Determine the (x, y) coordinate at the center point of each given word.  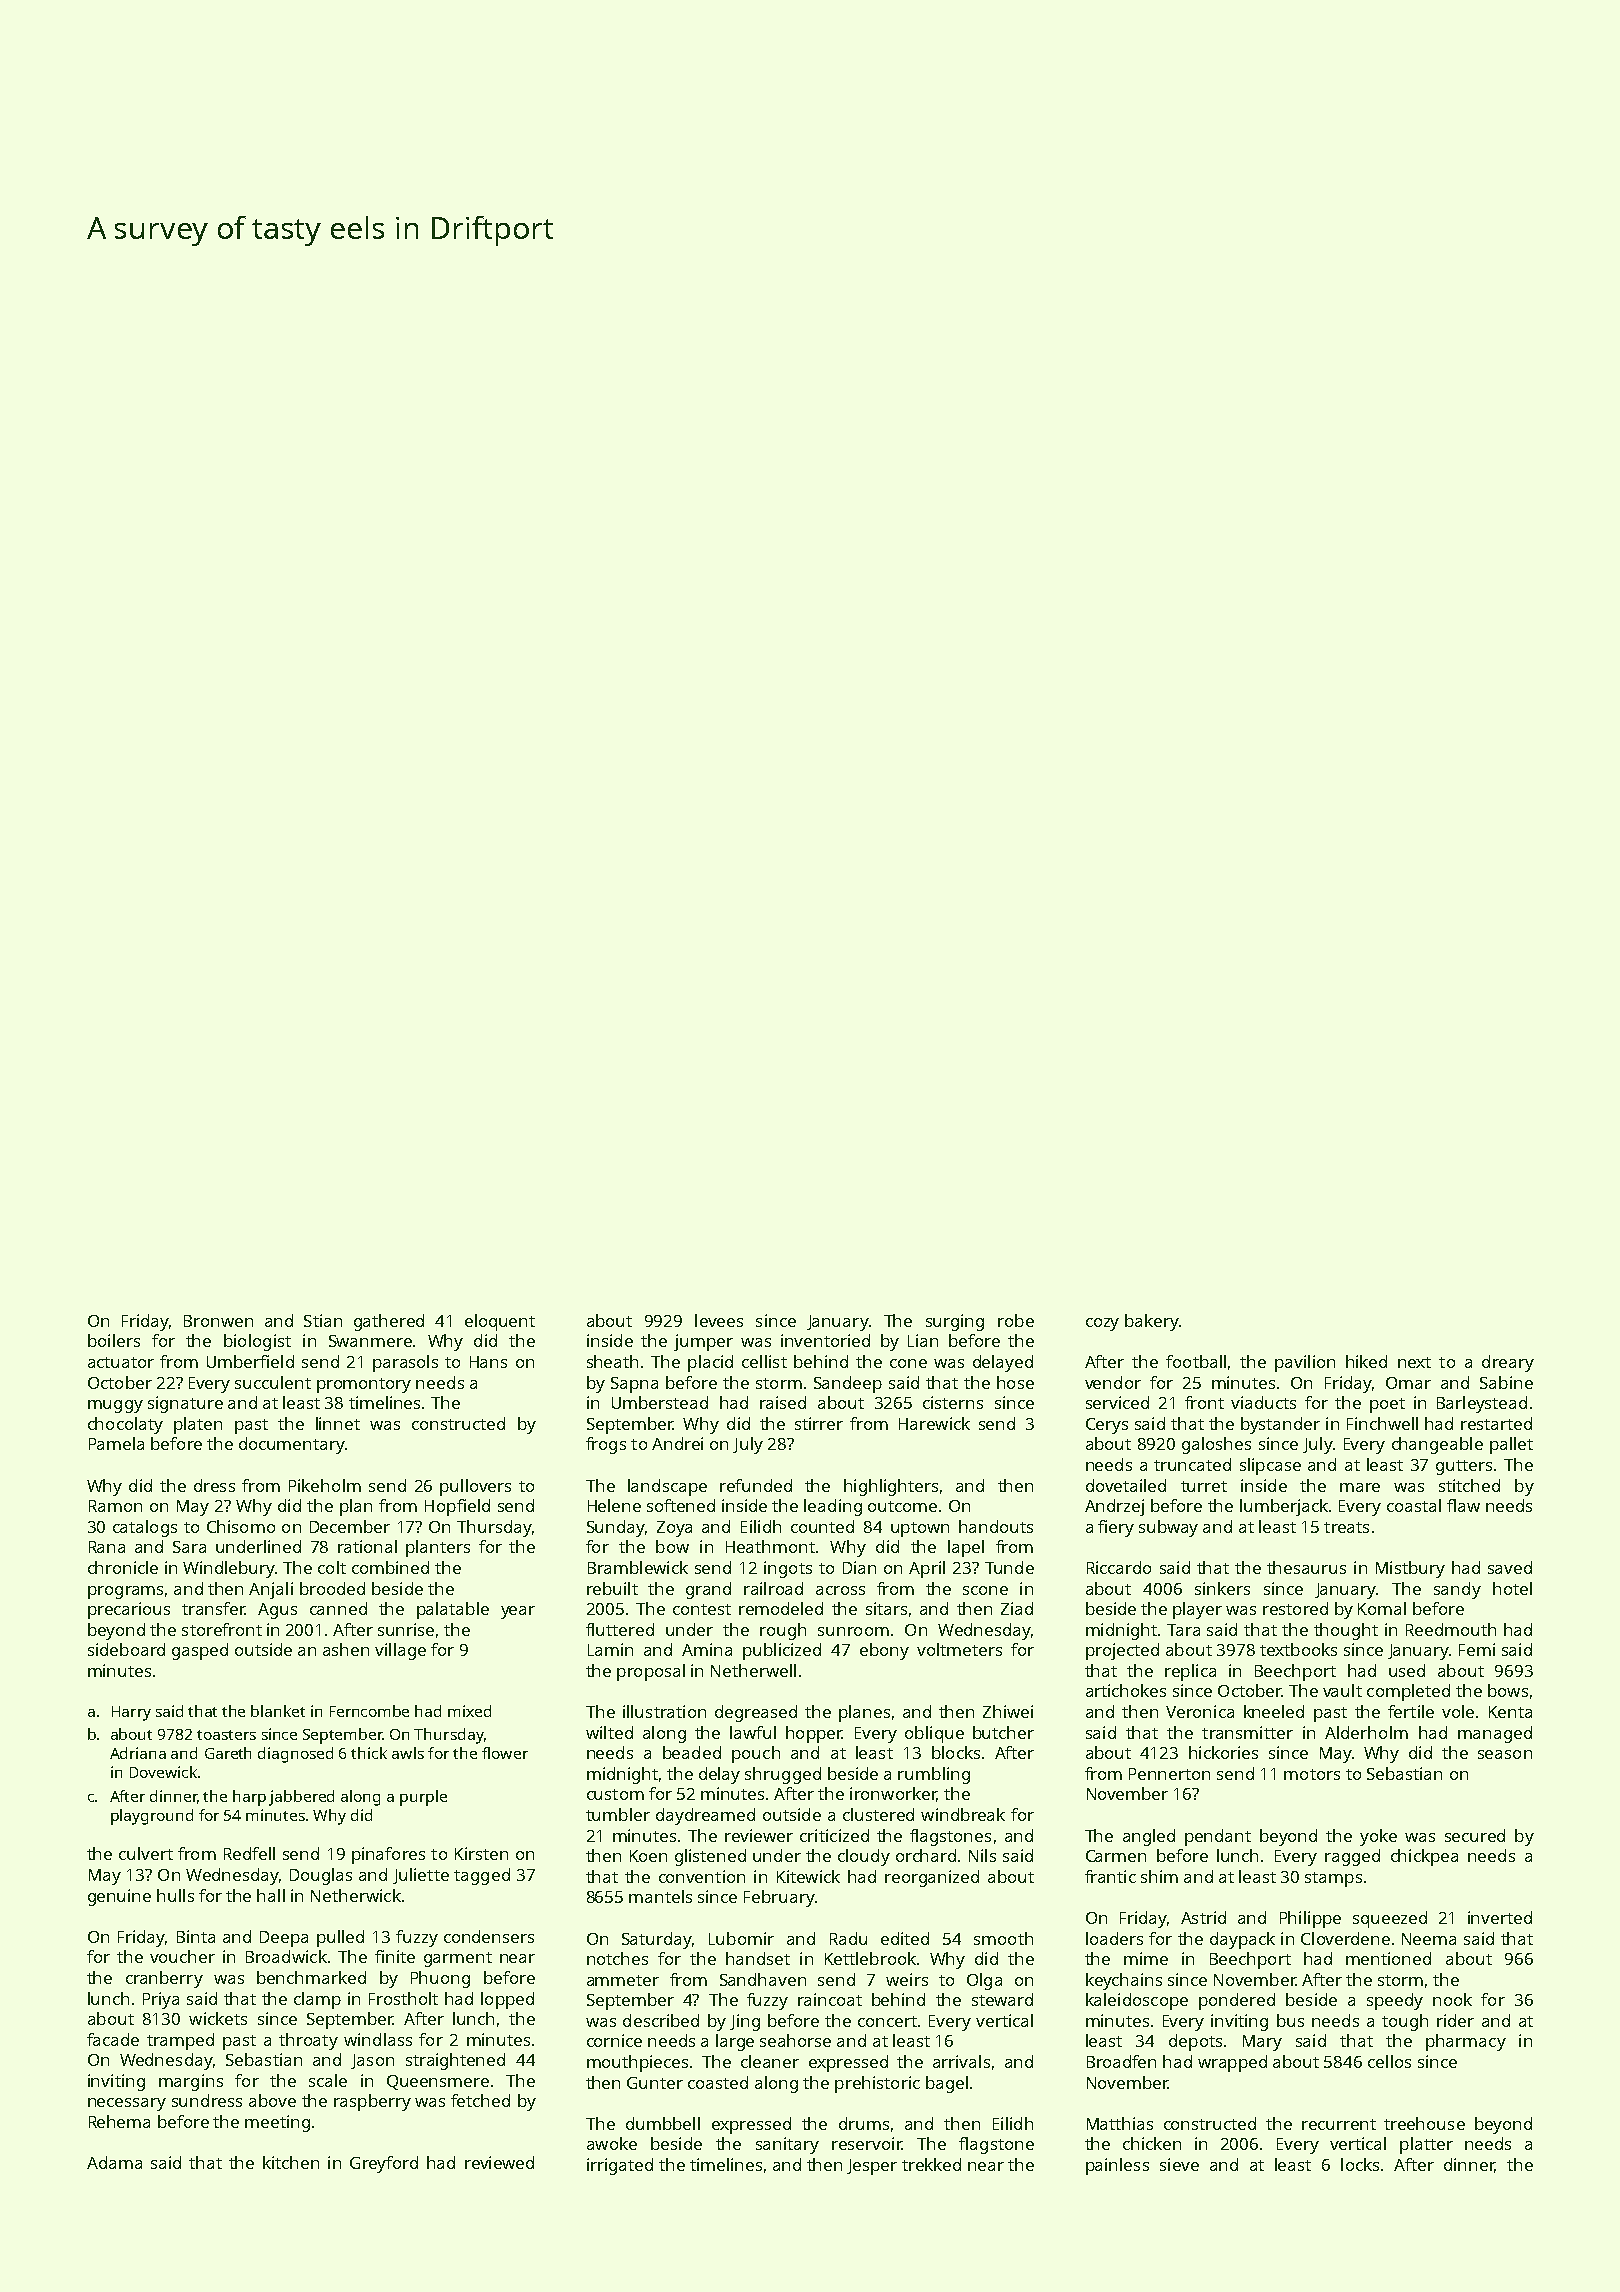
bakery (1152, 1322)
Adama (114, 2162)
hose (1015, 1382)
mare (1360, 1487)
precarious (129, 1610)
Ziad (1017, 1608)
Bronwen (218, 1321)
